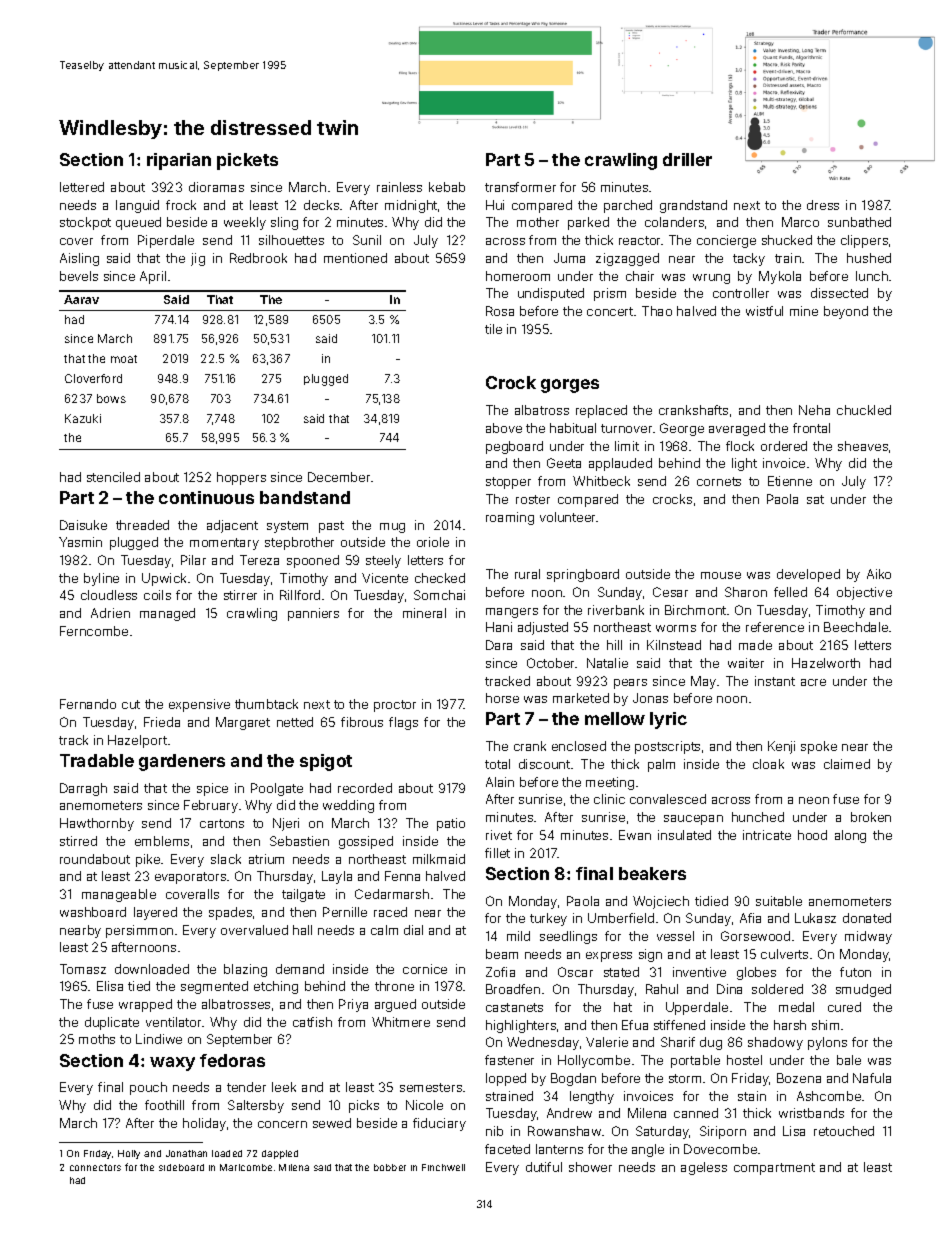 Image resolution: width=952 pixels, height=1233 pixels. What do you see at coordinates (764, 311) in the document?
I see `wistful` at bounding box center [764, 311].
